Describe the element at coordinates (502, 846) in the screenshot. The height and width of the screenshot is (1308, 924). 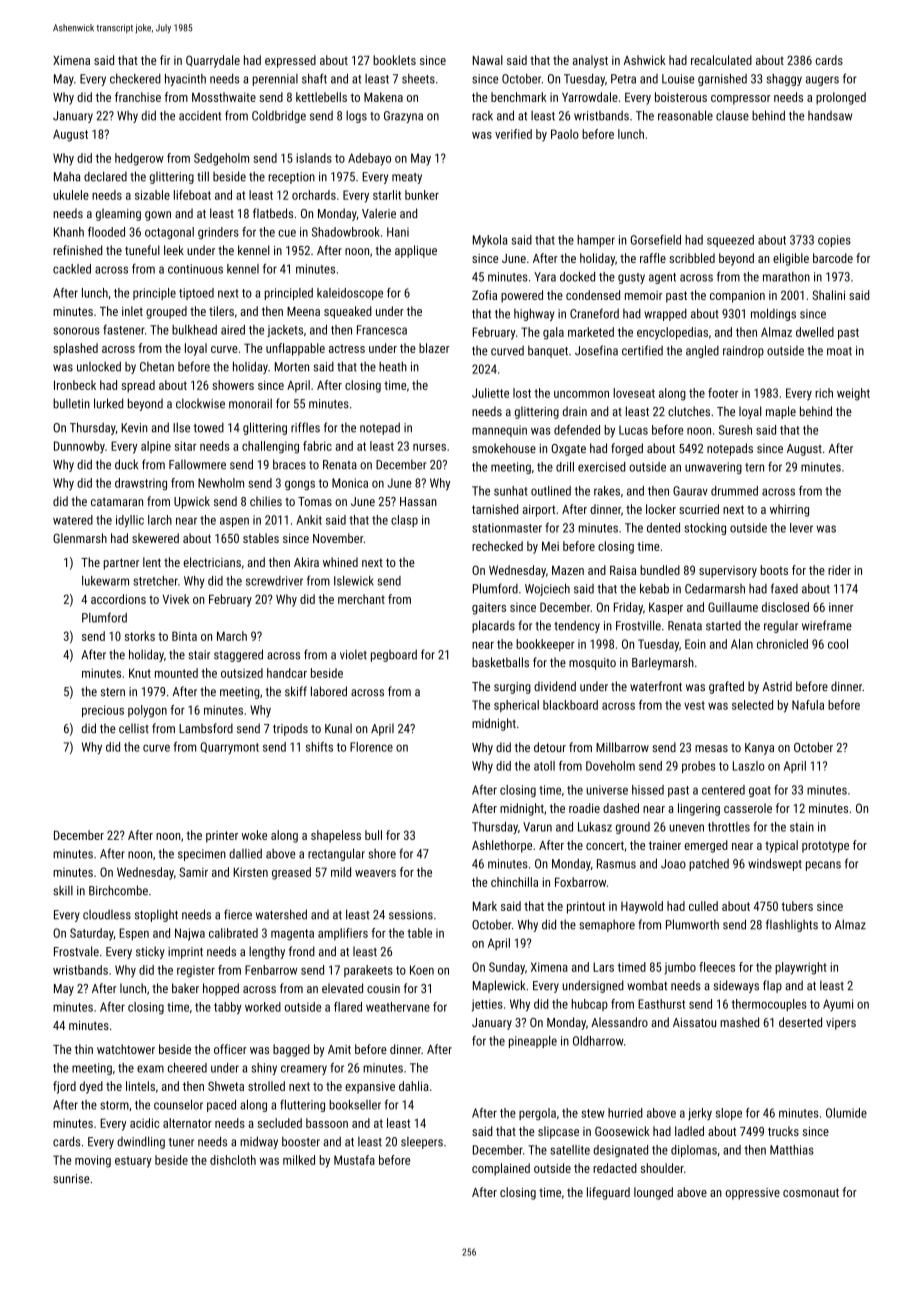
I see `Ashlethorpe` at that location.
